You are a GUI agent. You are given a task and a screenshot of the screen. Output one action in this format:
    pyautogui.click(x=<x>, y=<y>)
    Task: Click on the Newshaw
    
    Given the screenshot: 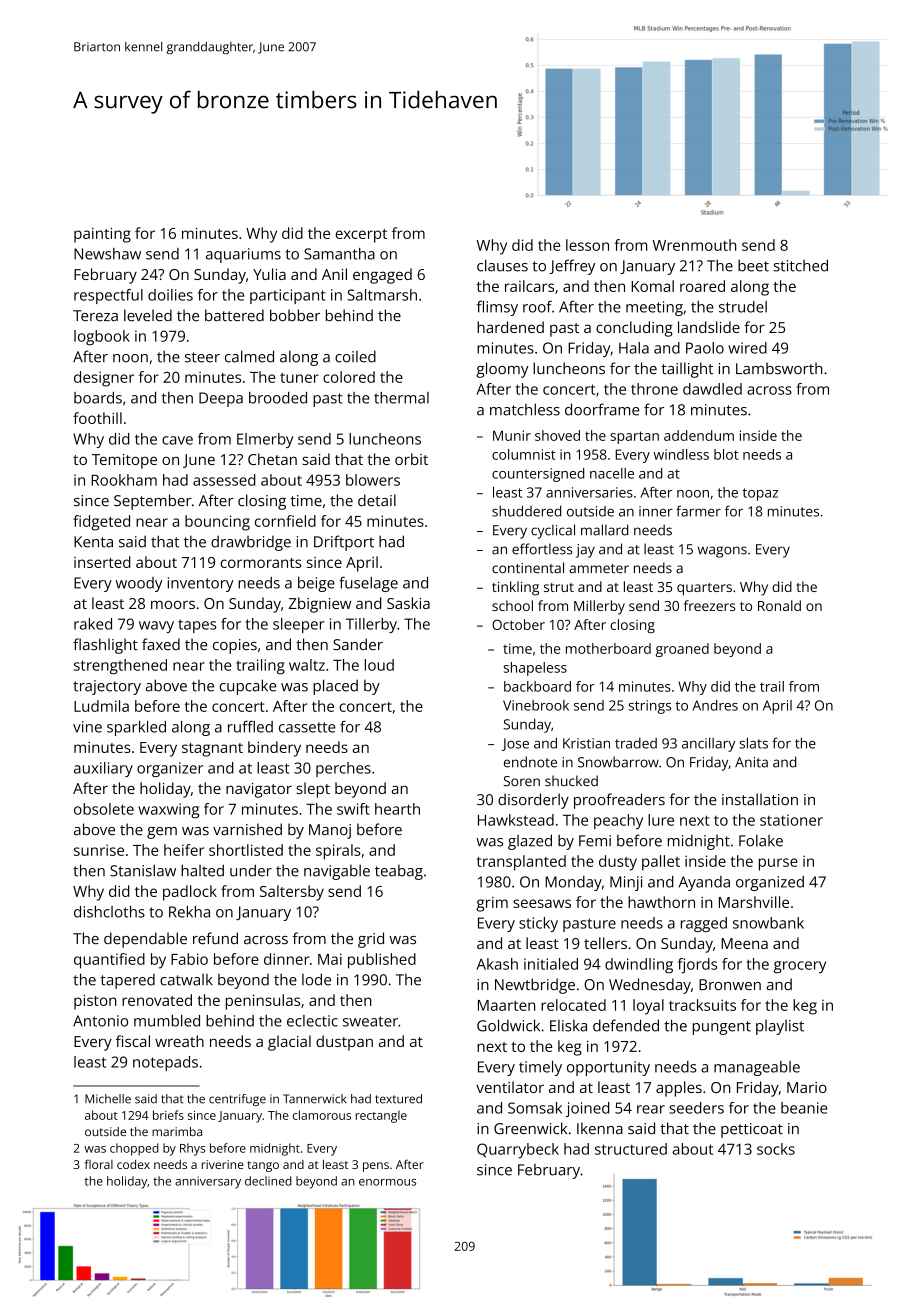 What is the action you would take?
    pyautogui.click(x=107, y=254)
